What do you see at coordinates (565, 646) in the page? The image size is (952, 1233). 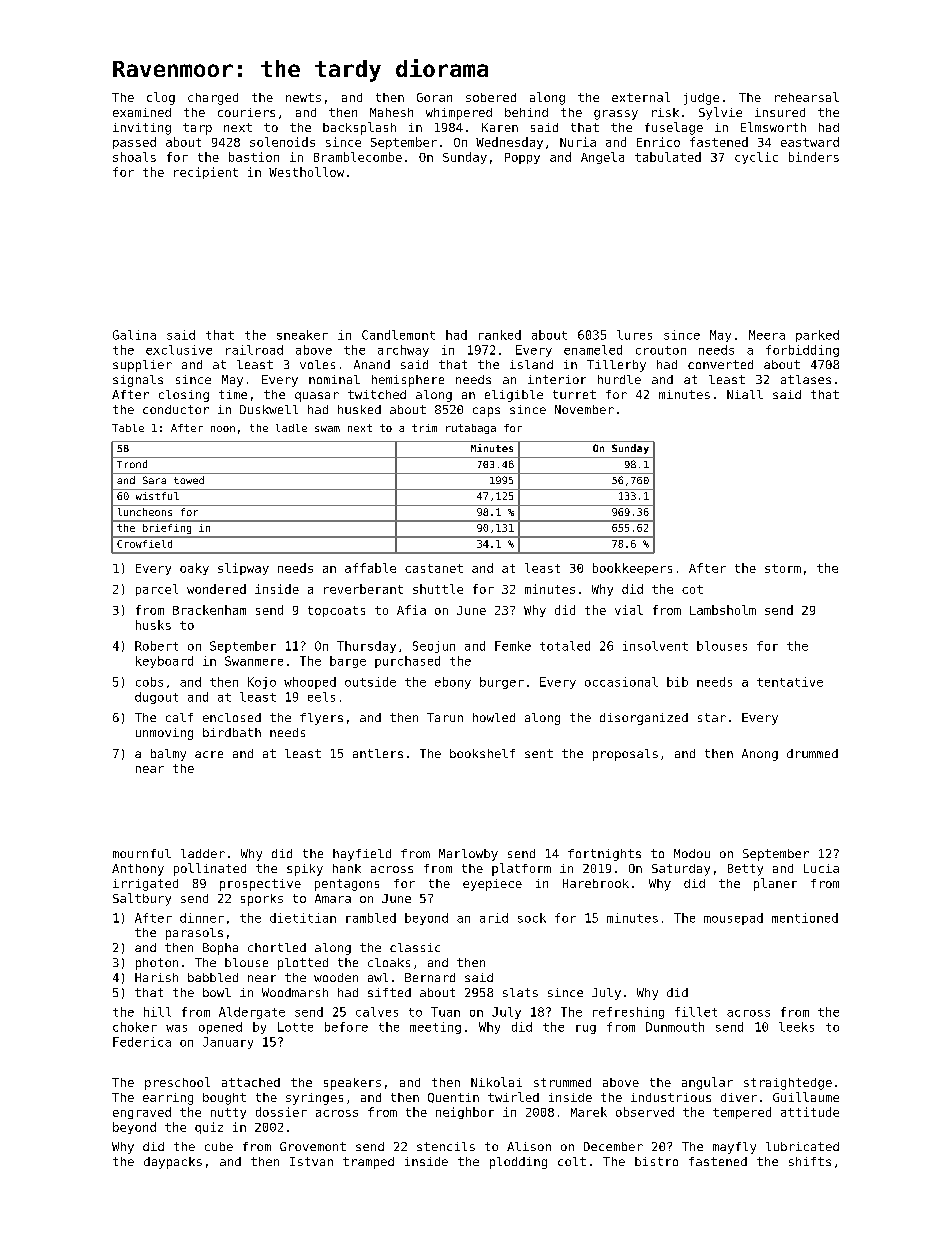 I see `totaled` at bounding box center [565, 646].
